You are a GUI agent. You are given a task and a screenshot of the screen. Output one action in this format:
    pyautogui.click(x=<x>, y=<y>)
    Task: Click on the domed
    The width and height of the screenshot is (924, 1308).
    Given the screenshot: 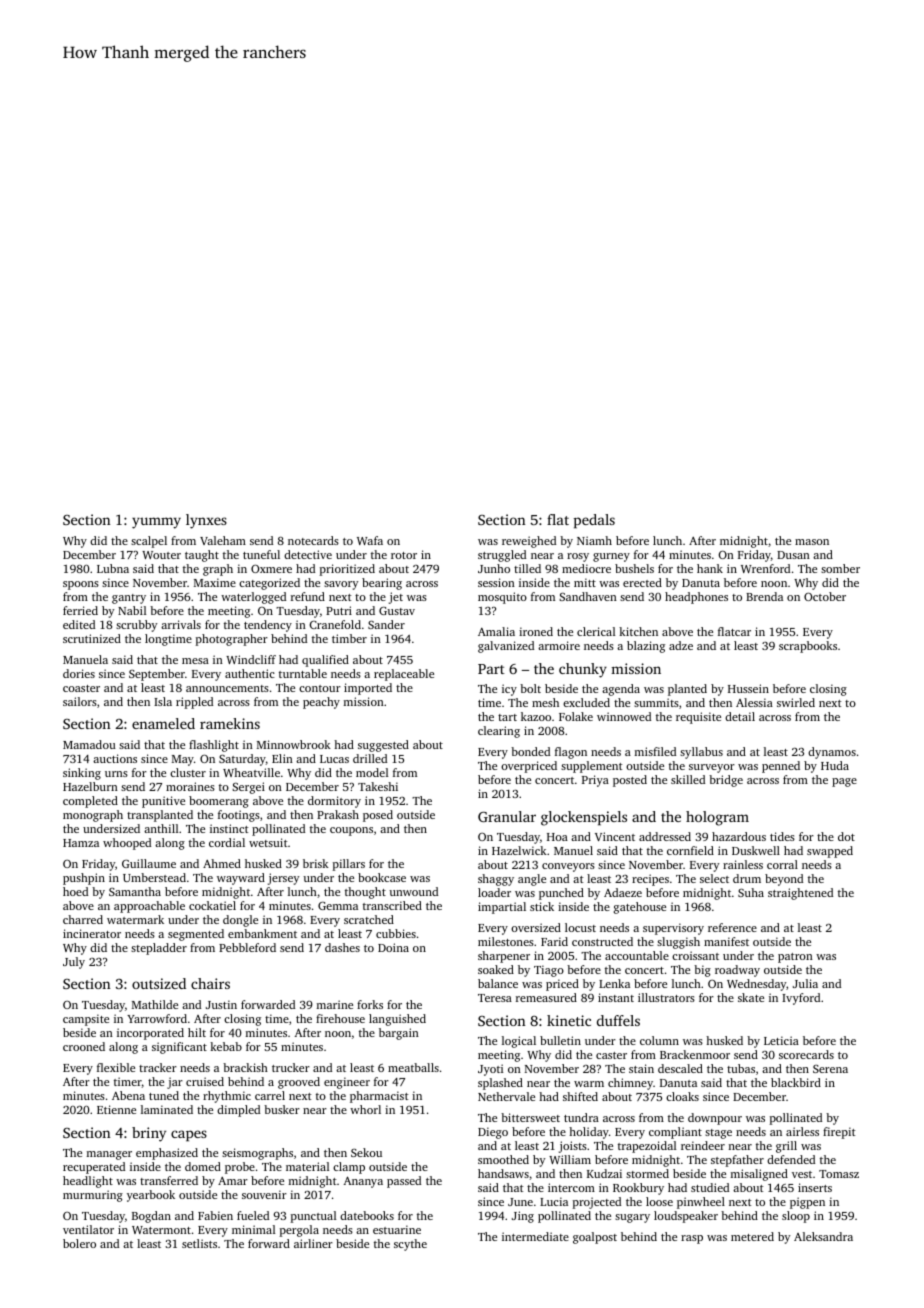 What is the action you would take?
    pyautogui.click(x=203, y=1166)
